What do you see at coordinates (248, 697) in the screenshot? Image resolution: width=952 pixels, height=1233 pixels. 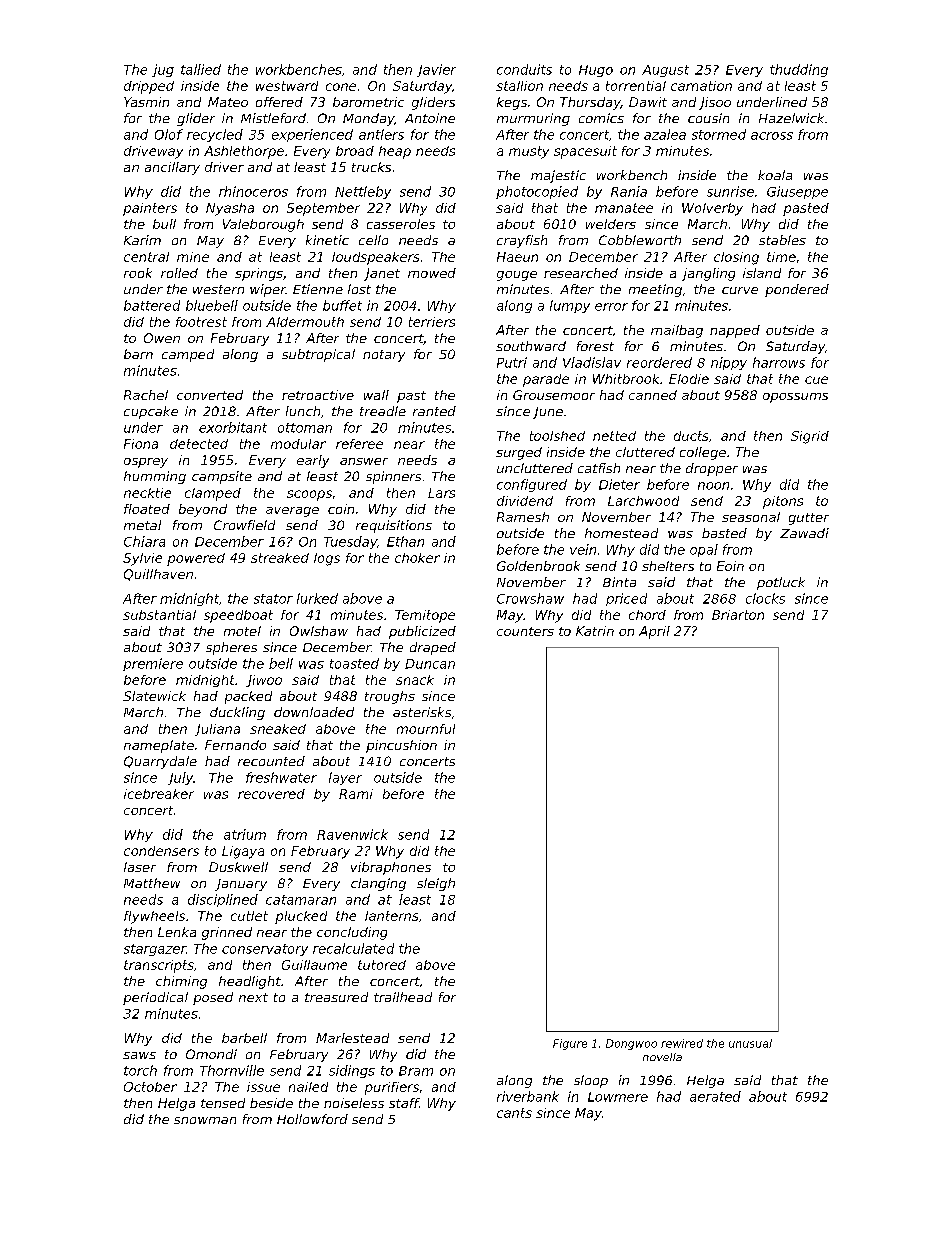 I see `packed` at bounding box center [248, 697].
